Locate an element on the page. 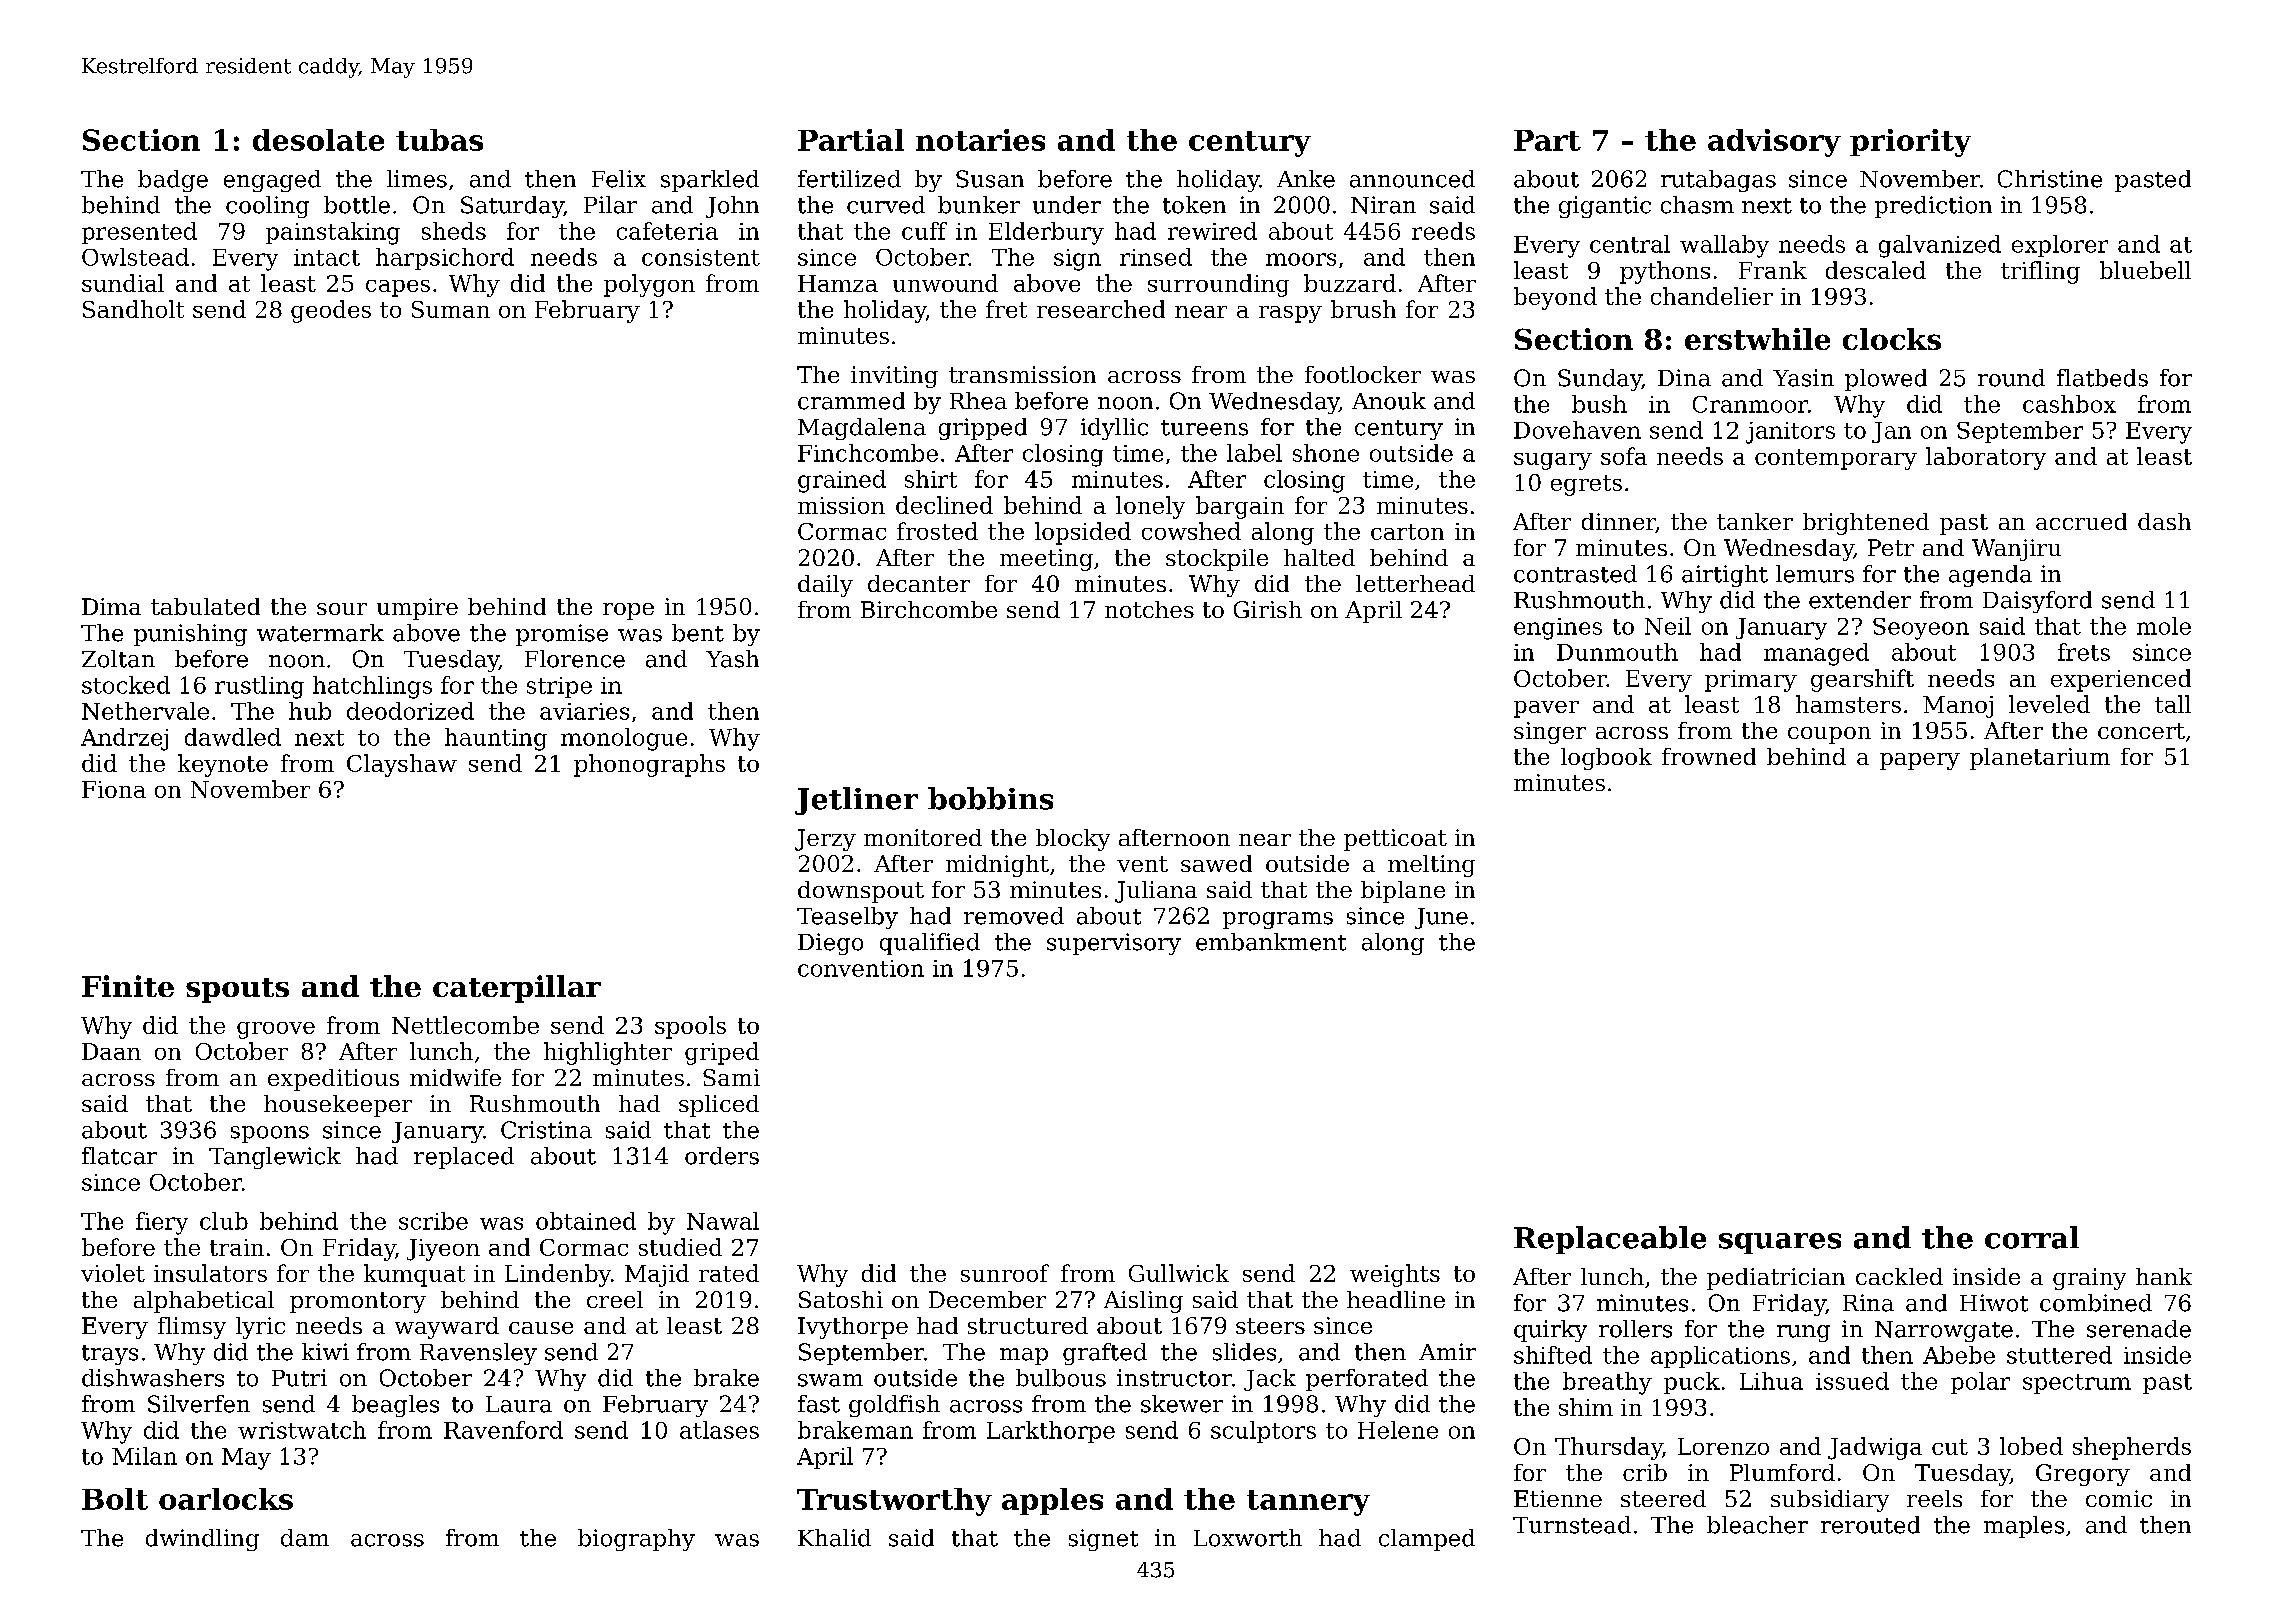 The width and height of the document is (2273, 1607). sunroof is located at coordinates (1005, 1273).
